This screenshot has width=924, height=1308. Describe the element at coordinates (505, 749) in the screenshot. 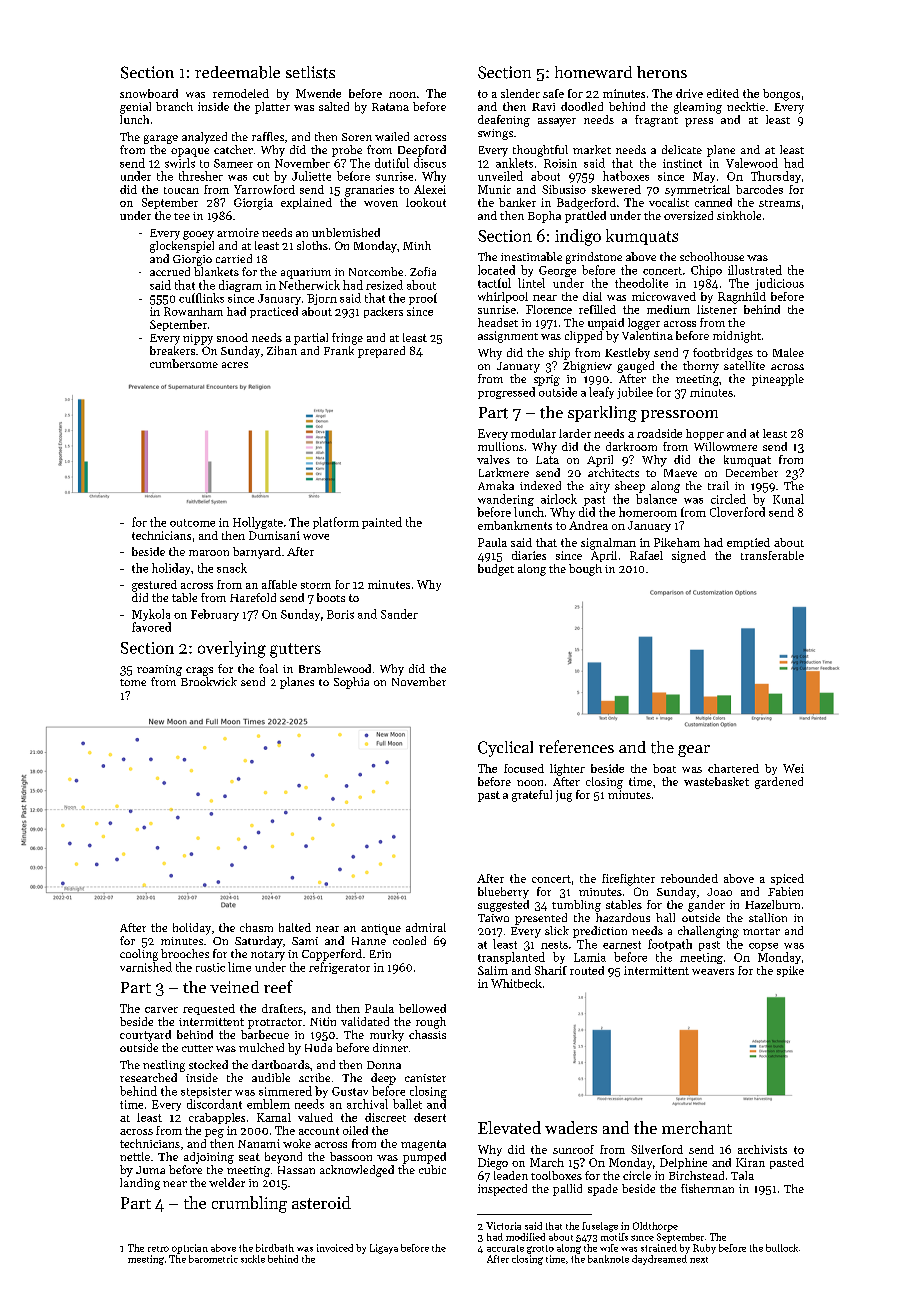

I see `Cyclical` at that location.
